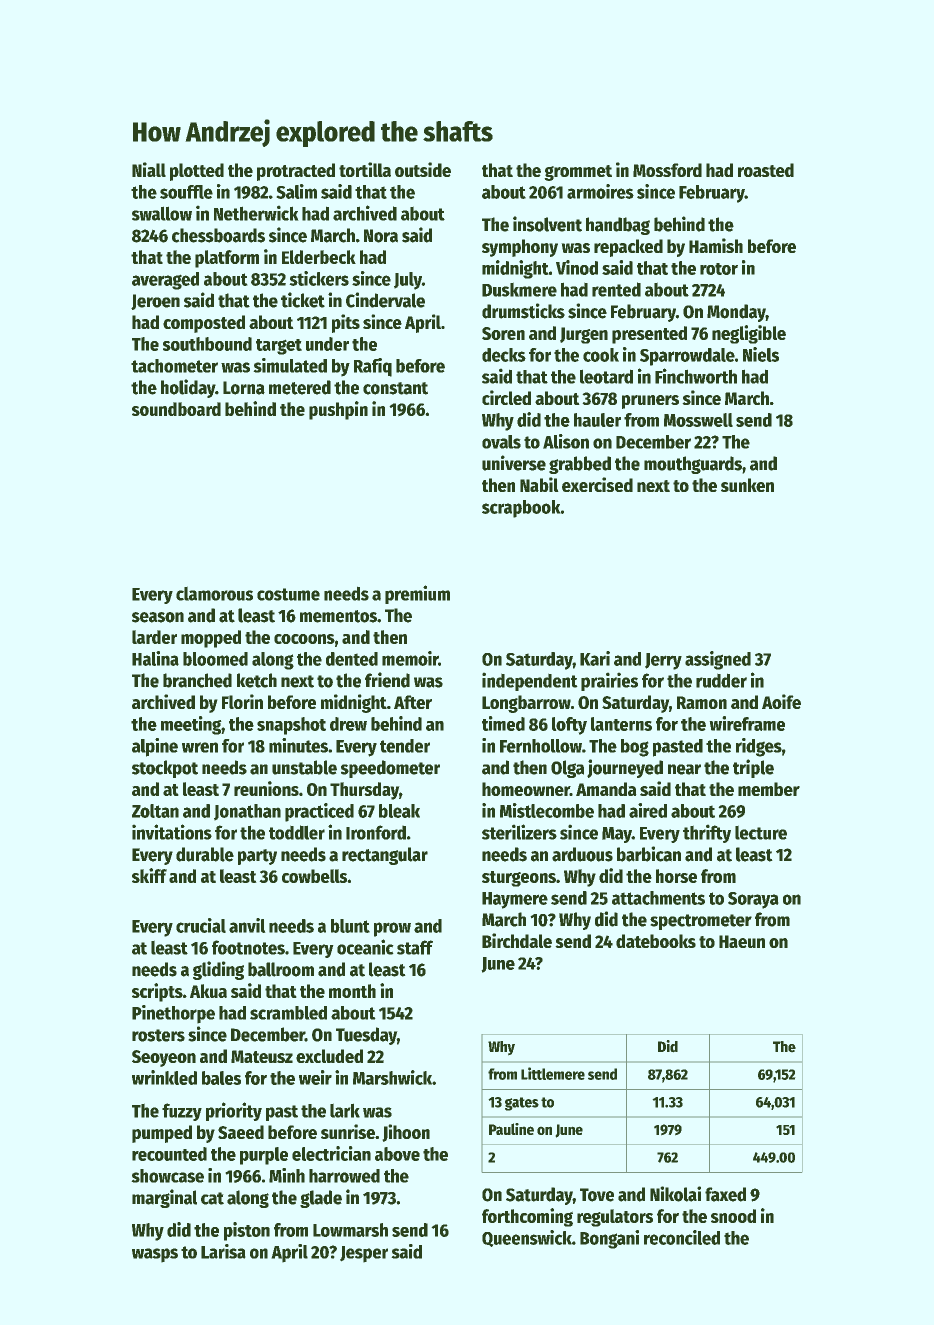 This document has height=1325, width=934. I want to click on scripts, so click(157, 992).
